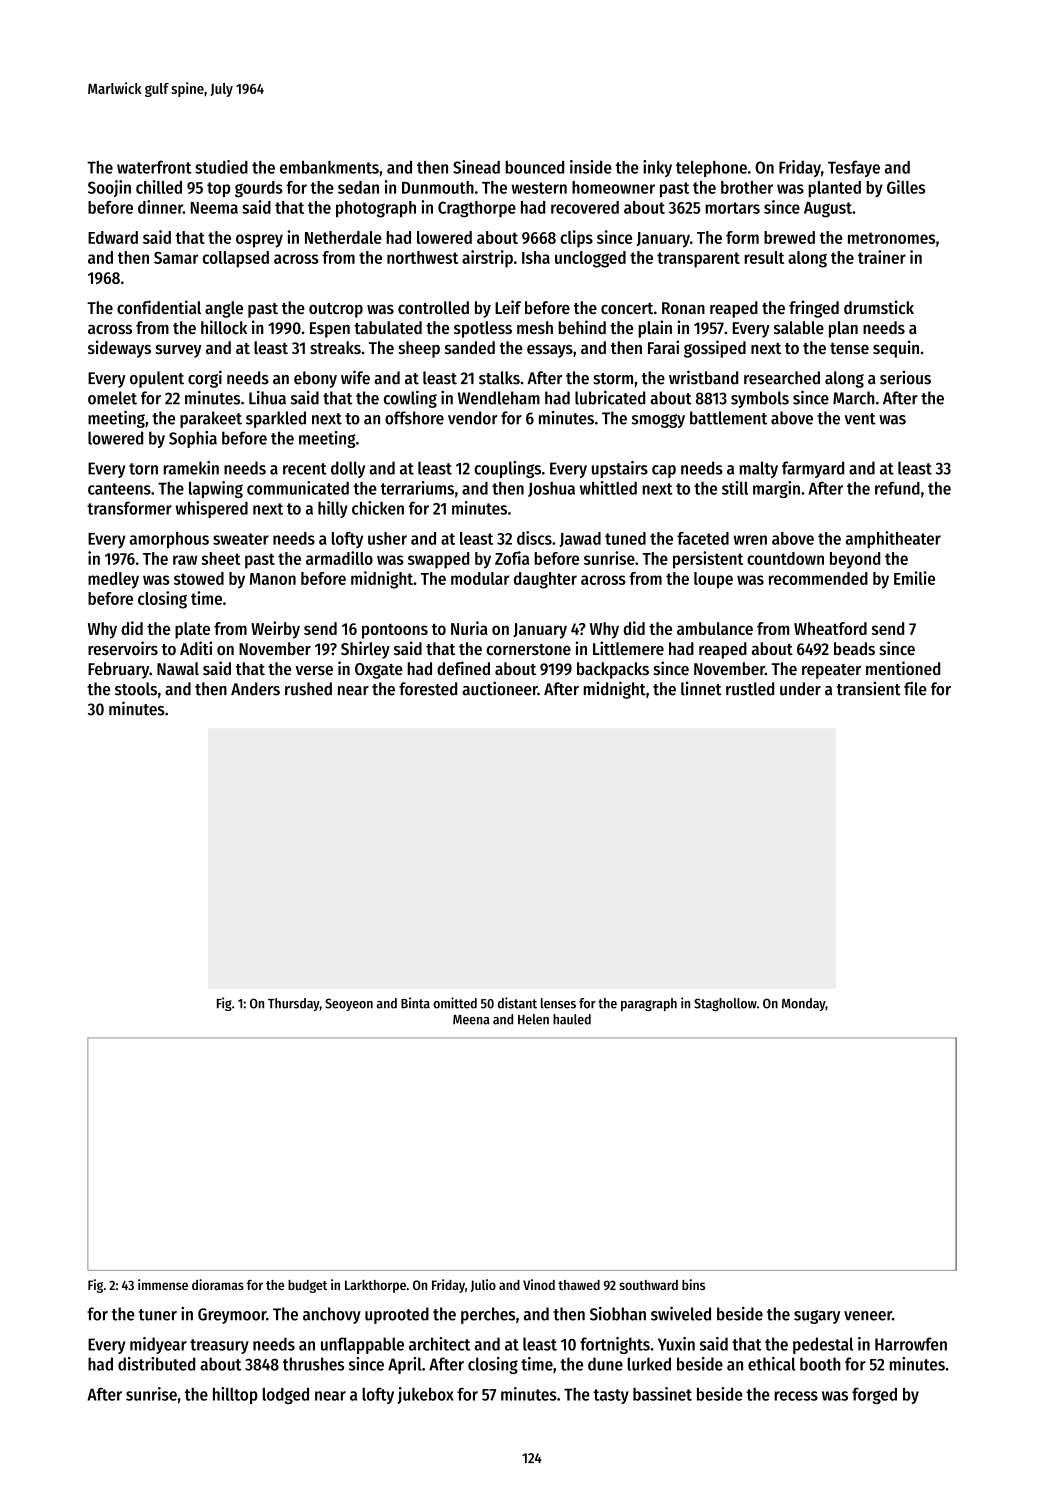 Image resolution: width=1044 pixels, height=1512 pixels. I want to click on studied, so click(221, 167).
